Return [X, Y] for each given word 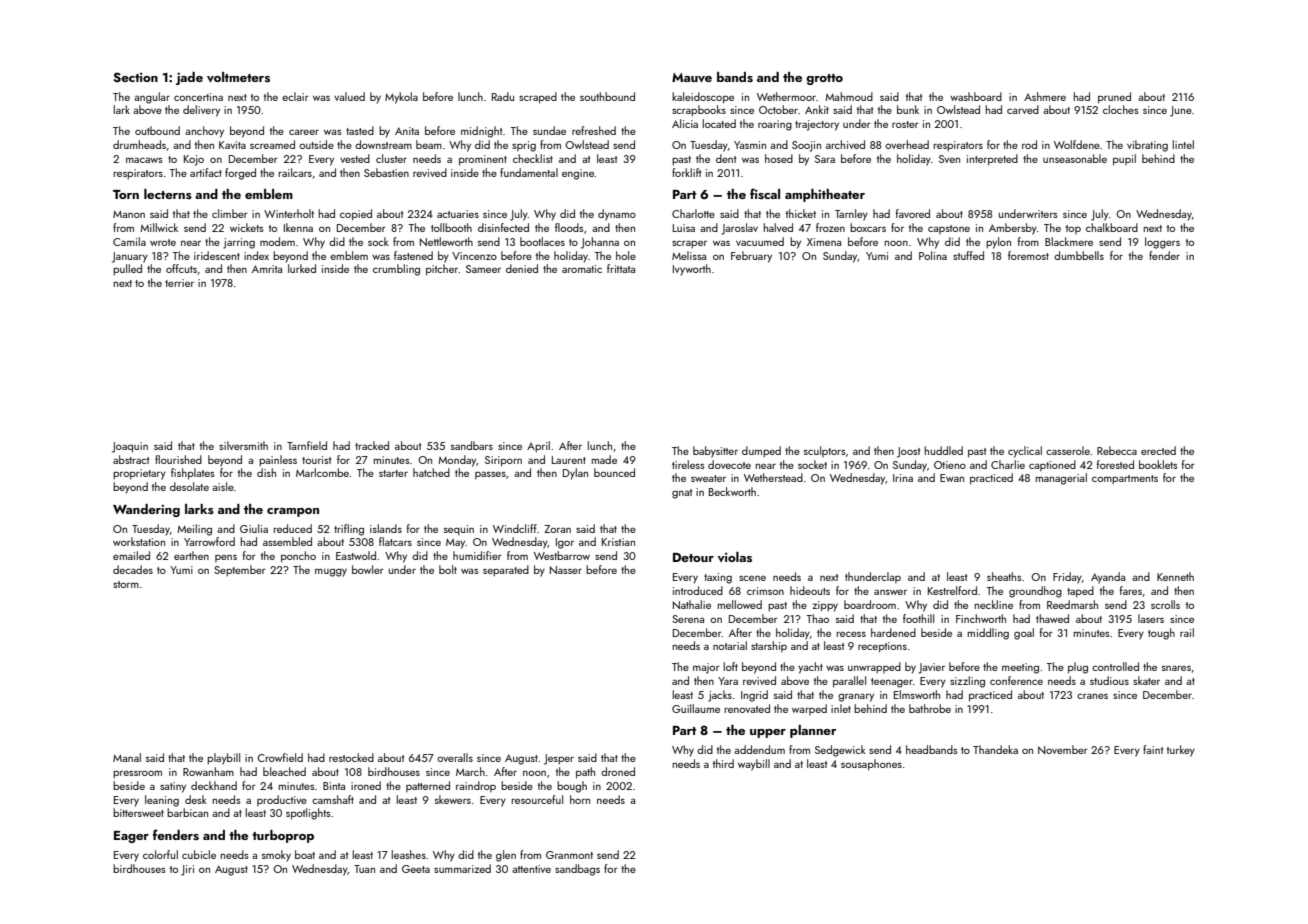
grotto [824, 79]
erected [1158, 450]
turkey [1181, 751]
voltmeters [238, 77]
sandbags [577, 870]
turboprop [283, 836]
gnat [682, 494]
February [751, 257]
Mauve [692, 77]
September [240, 571]
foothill [918, 618]
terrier [179, 283]
